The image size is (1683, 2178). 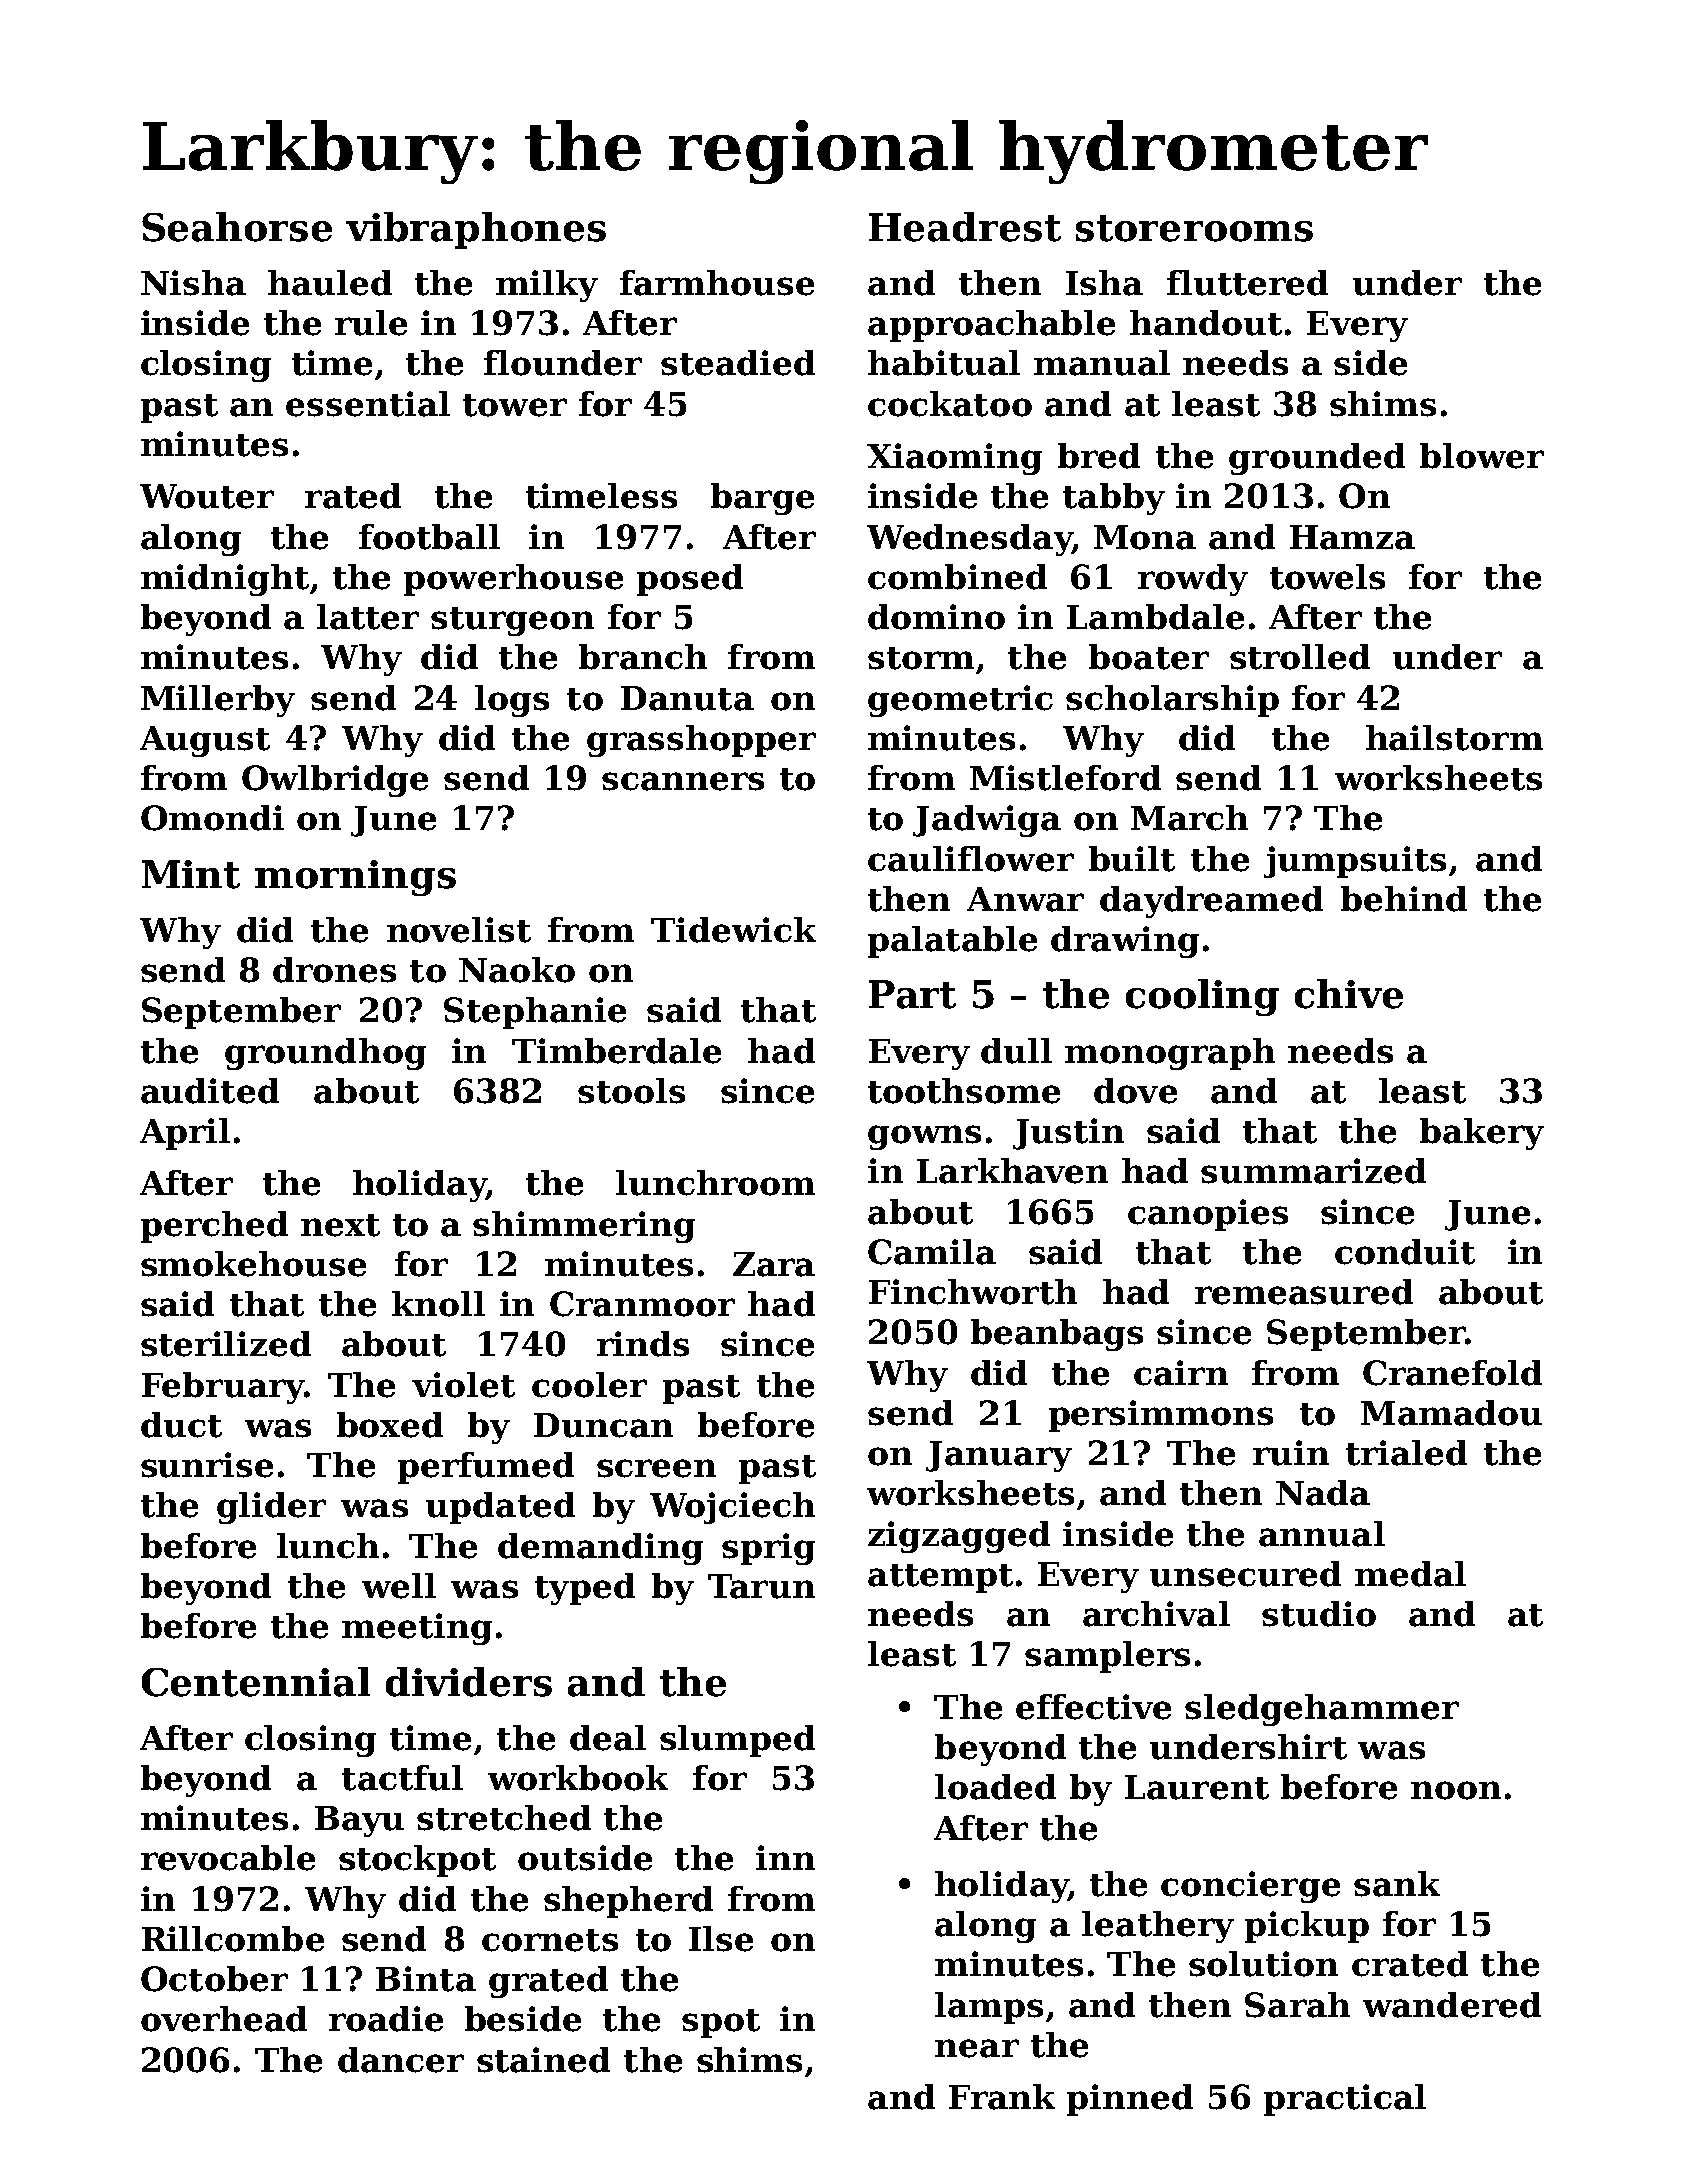 What do you see at coordinates (932, 1252) in the document?
I see `Camila` at bounding box center [932, 1252].
